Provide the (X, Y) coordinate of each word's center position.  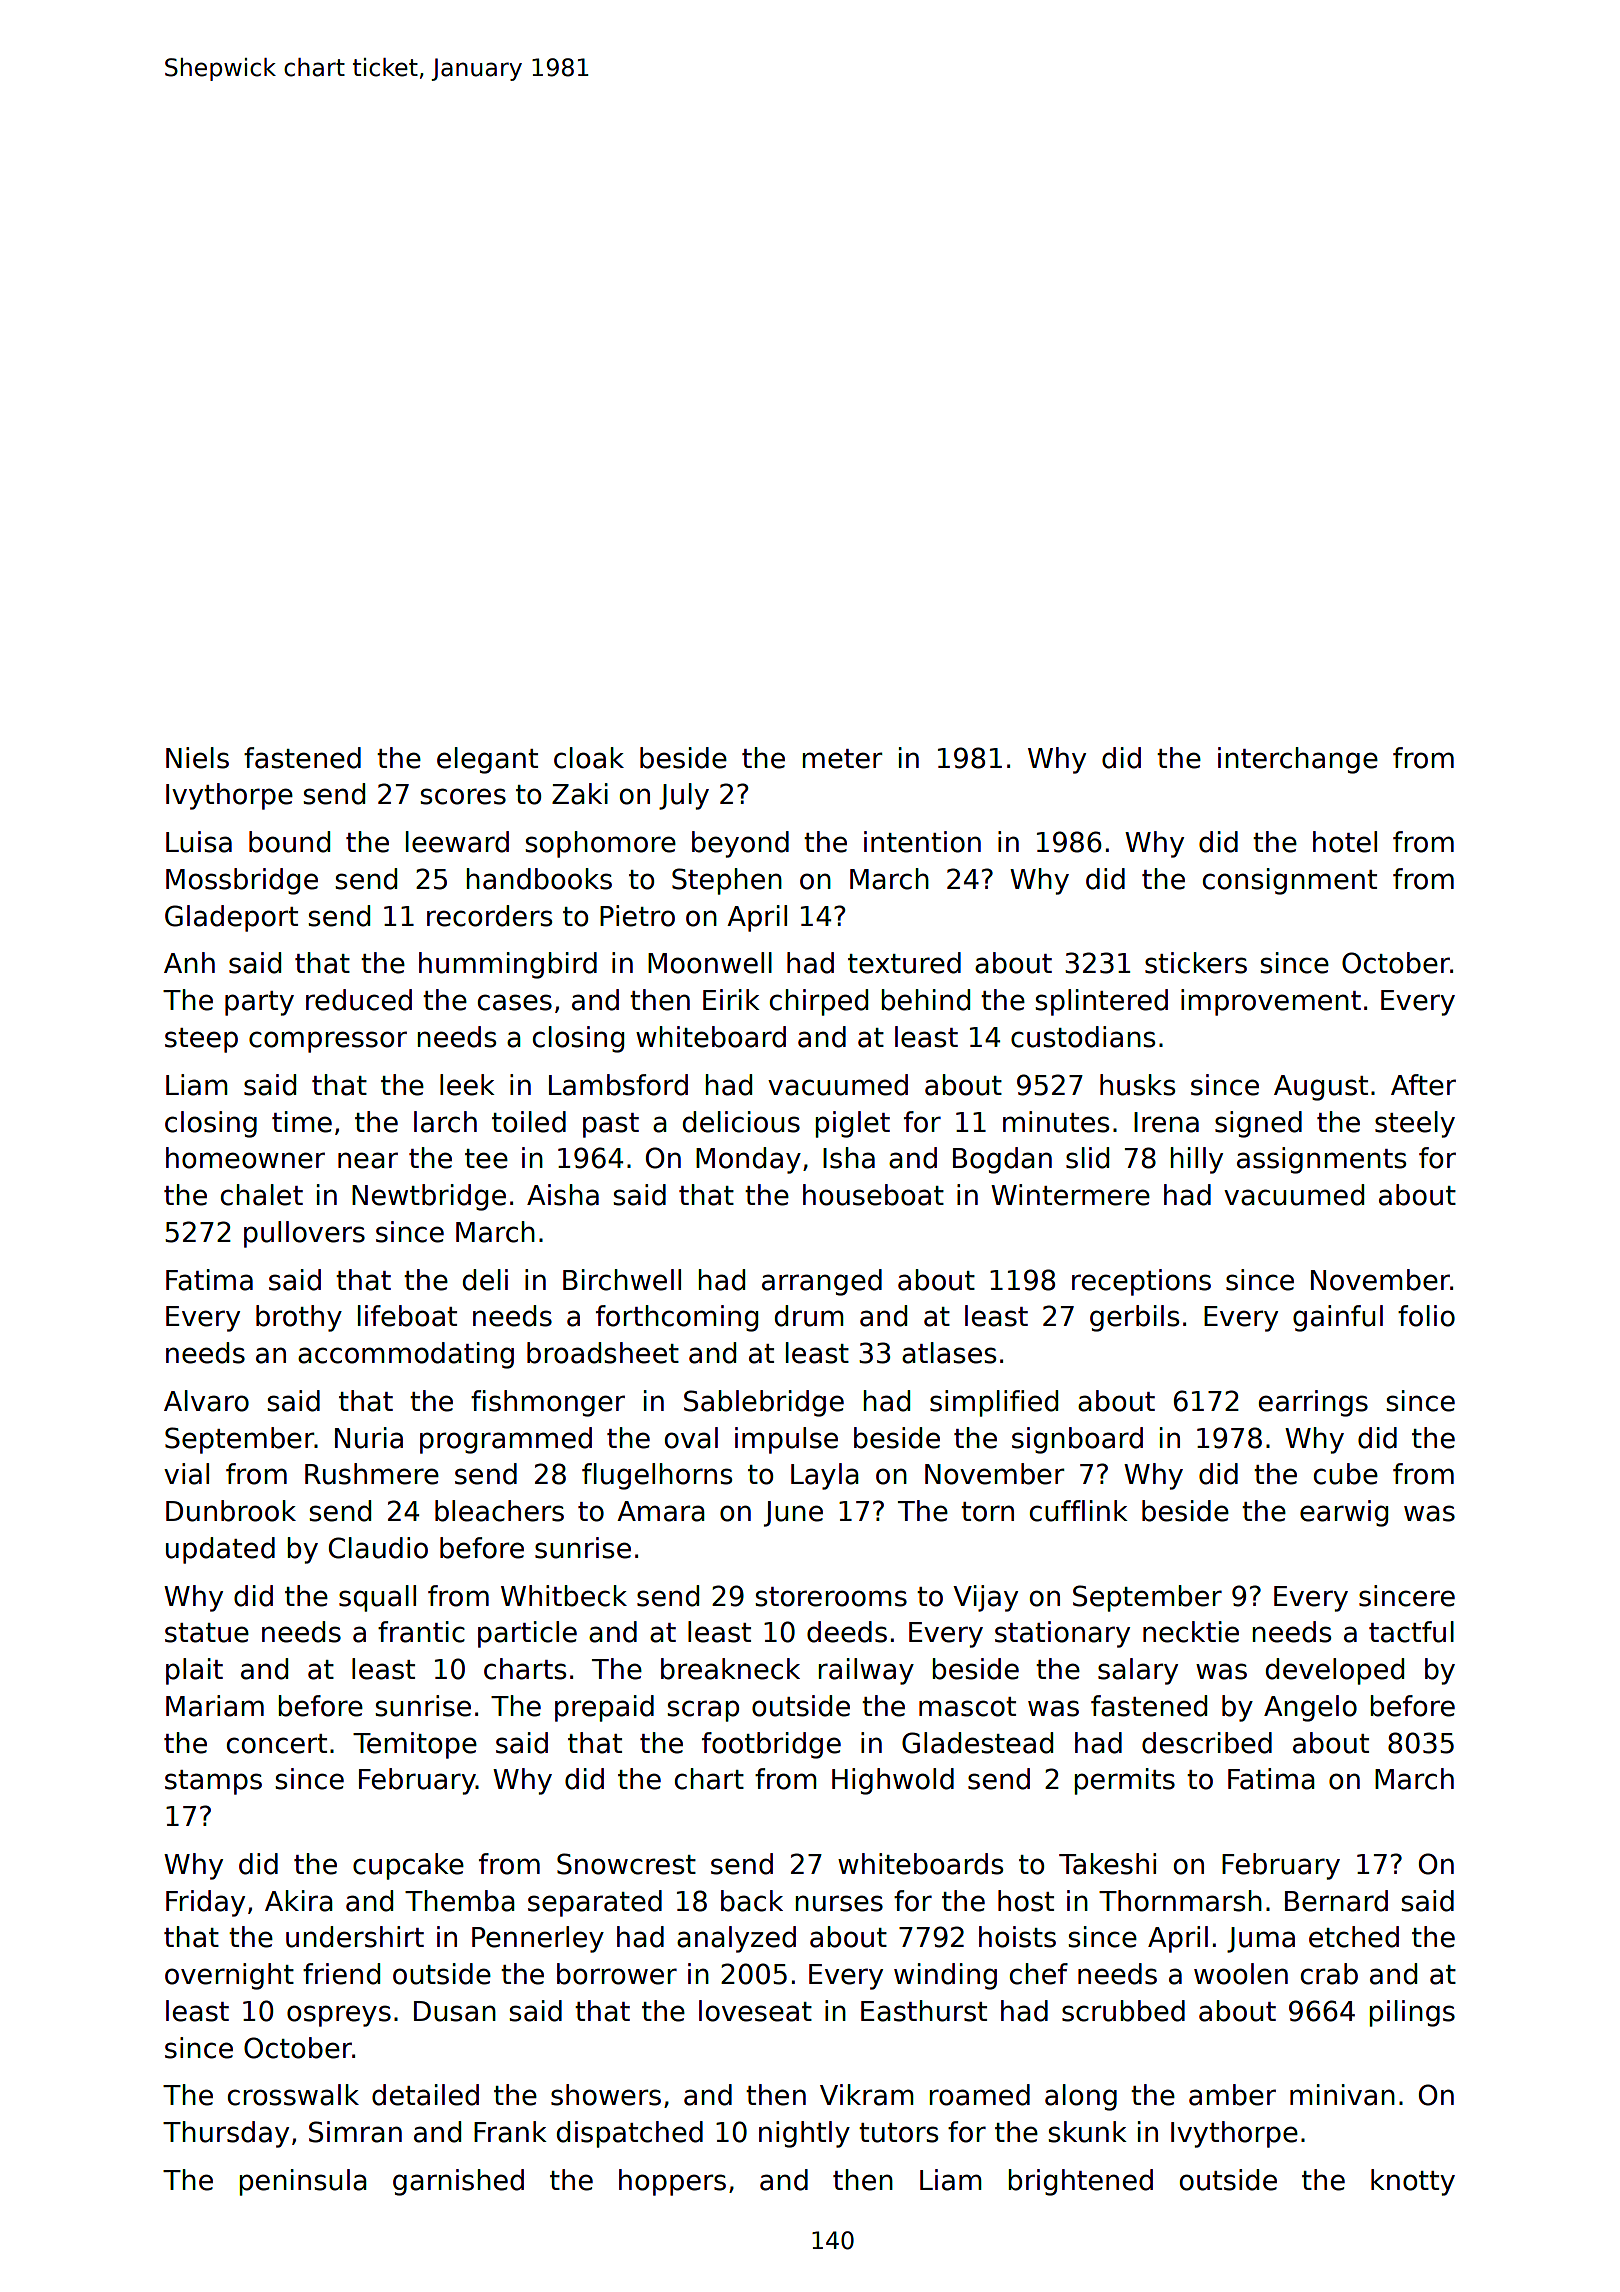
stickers (1196, 963)
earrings (1313, 1403)
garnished (458, 2182)
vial (186, 1474)
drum (809, 1316)
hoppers (672, 2182)
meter (842, 759)
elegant (487, 760)
